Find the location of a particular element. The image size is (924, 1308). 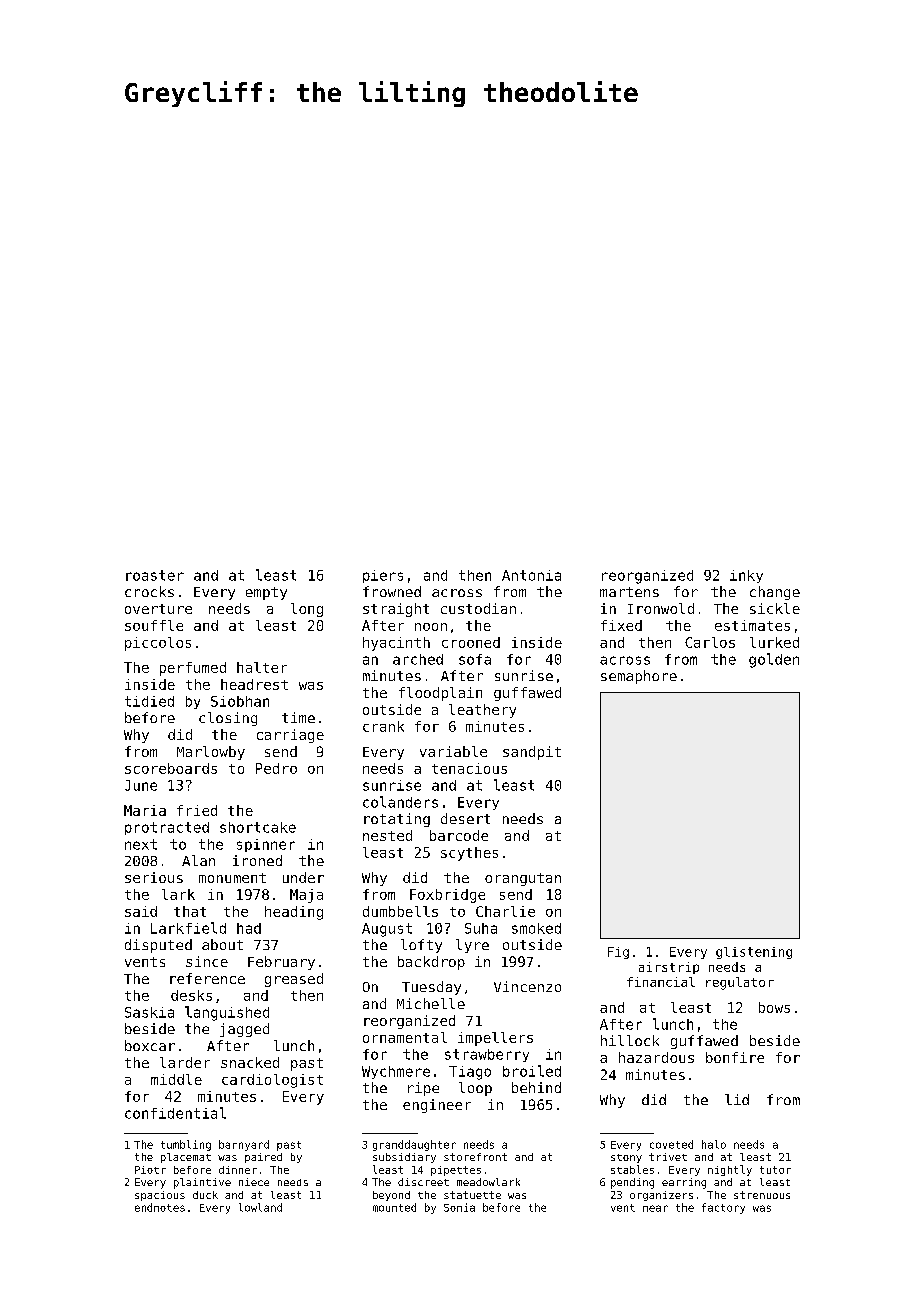

glistening is located at coordinates (754, 953).
